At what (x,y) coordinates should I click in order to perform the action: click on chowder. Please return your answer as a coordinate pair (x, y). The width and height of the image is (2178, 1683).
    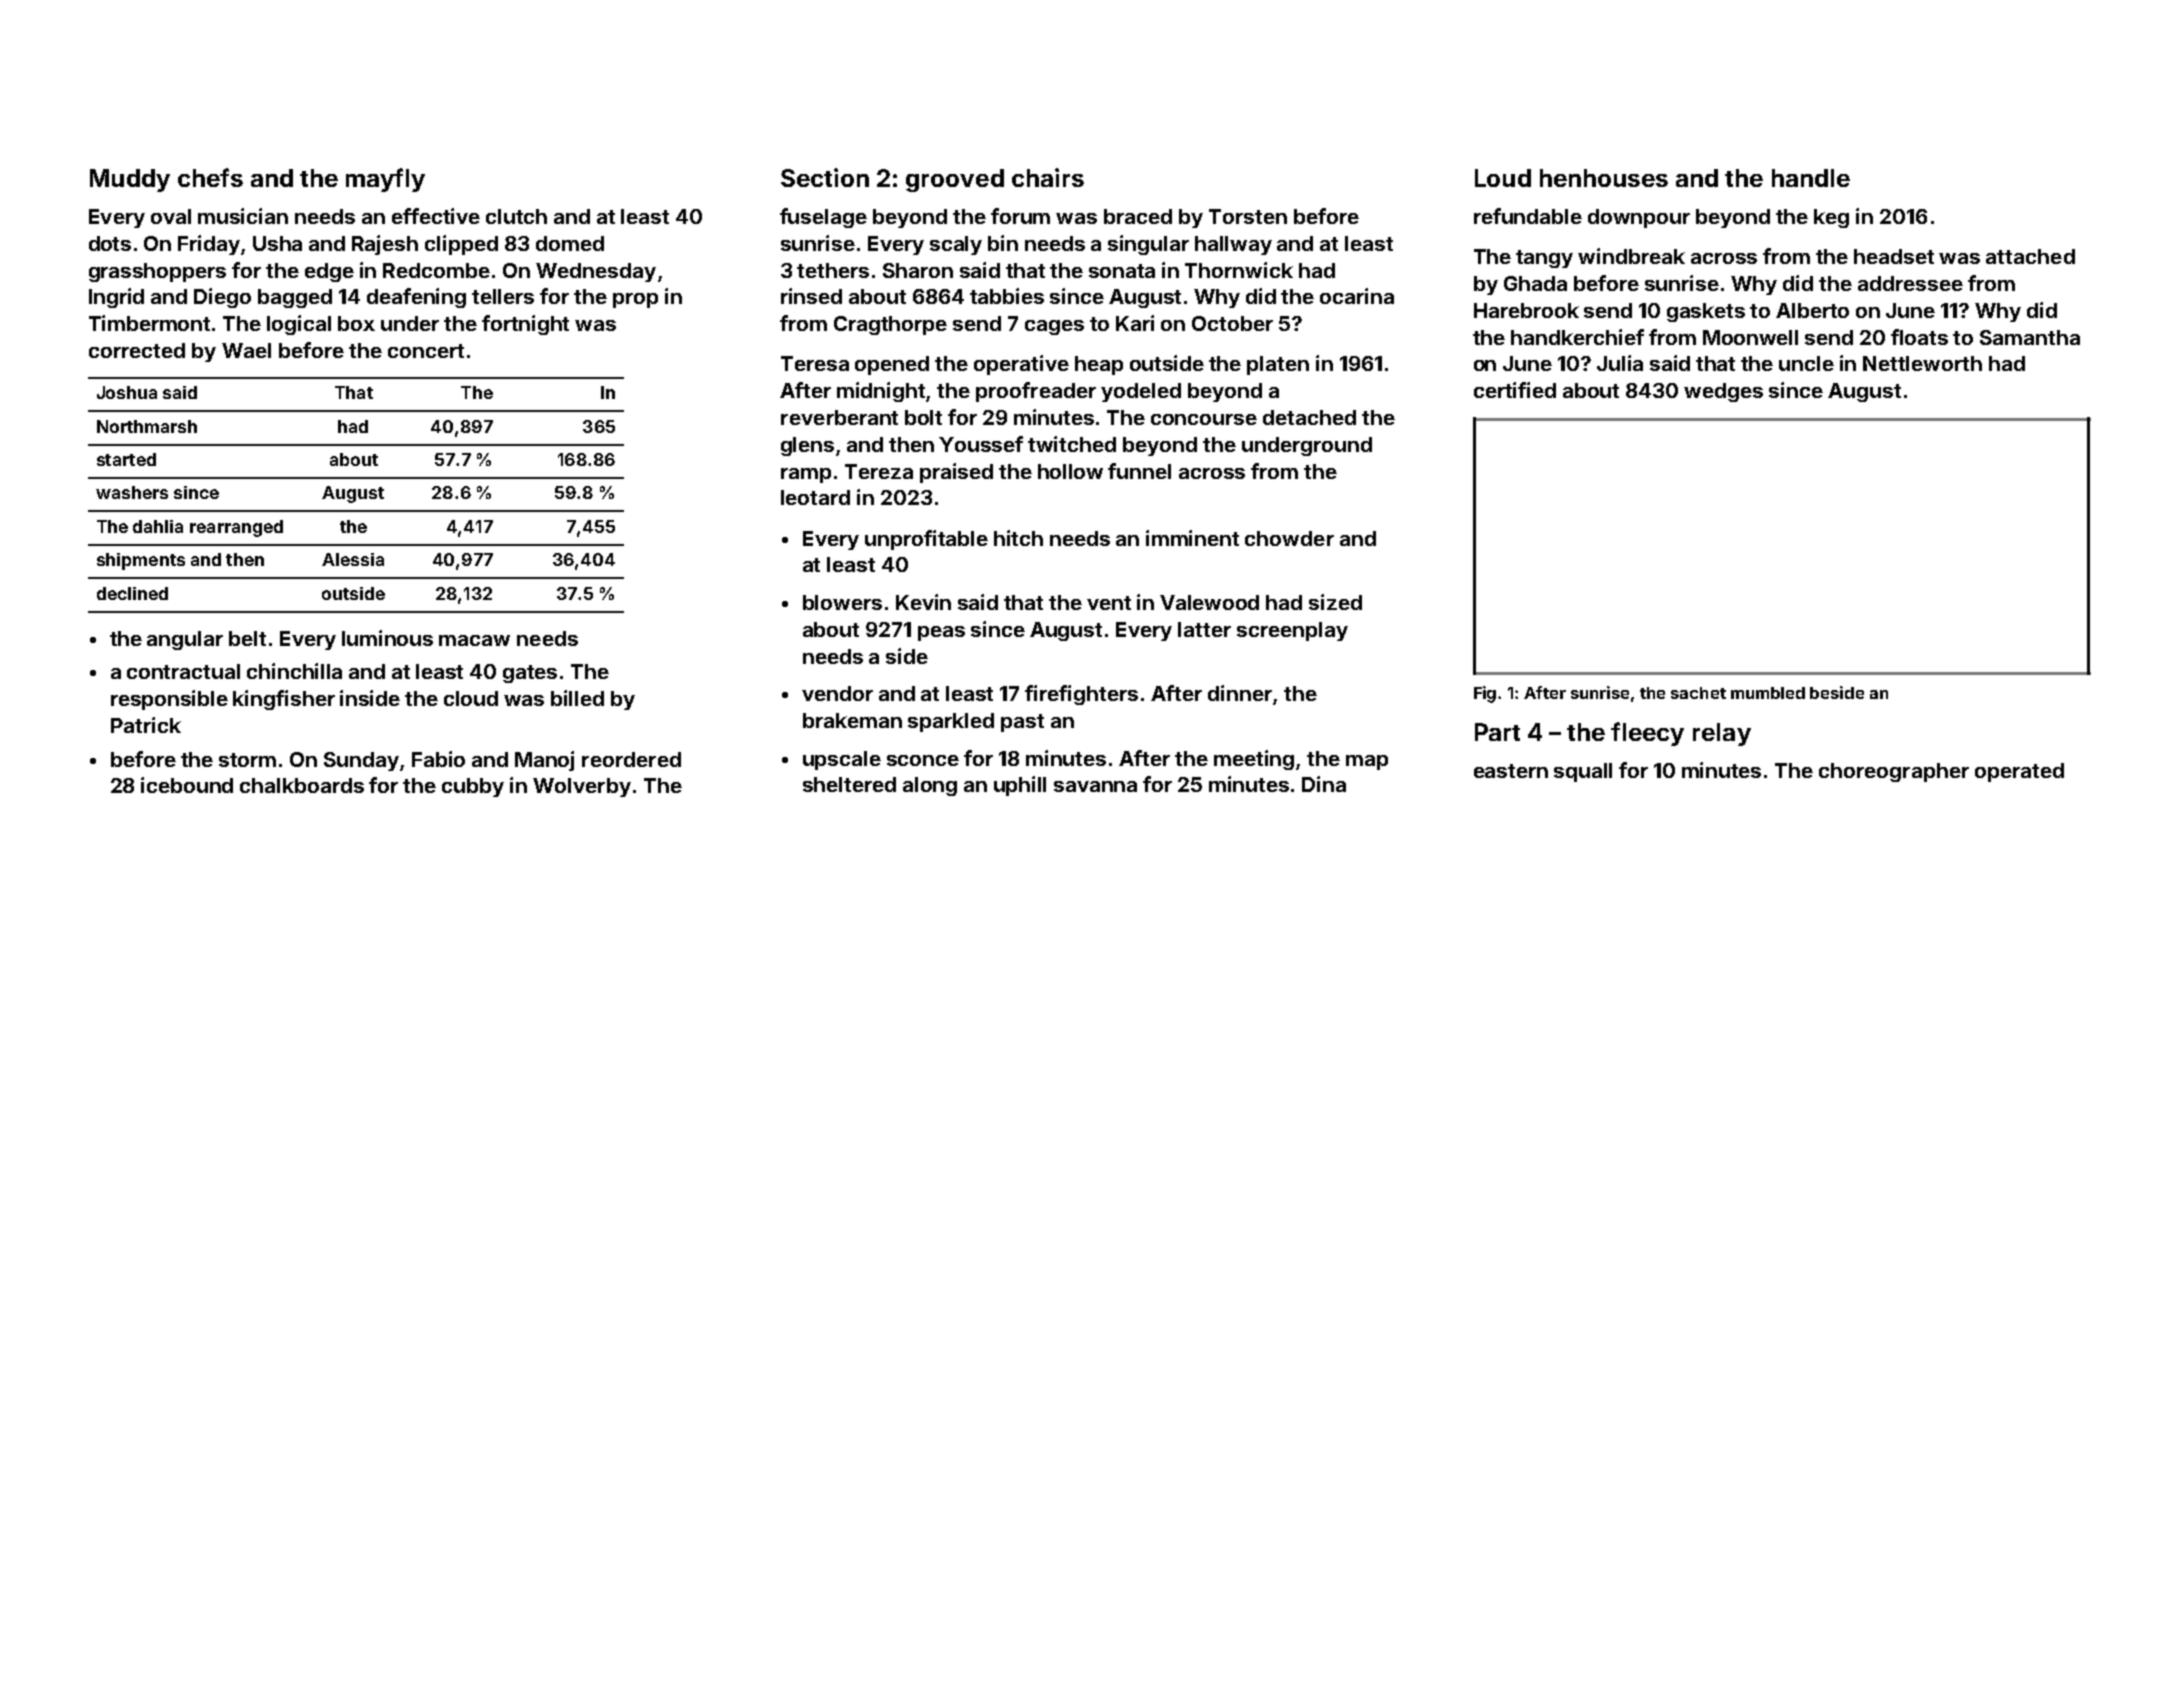
    Looking at the image, I should click on (1289, 538).
